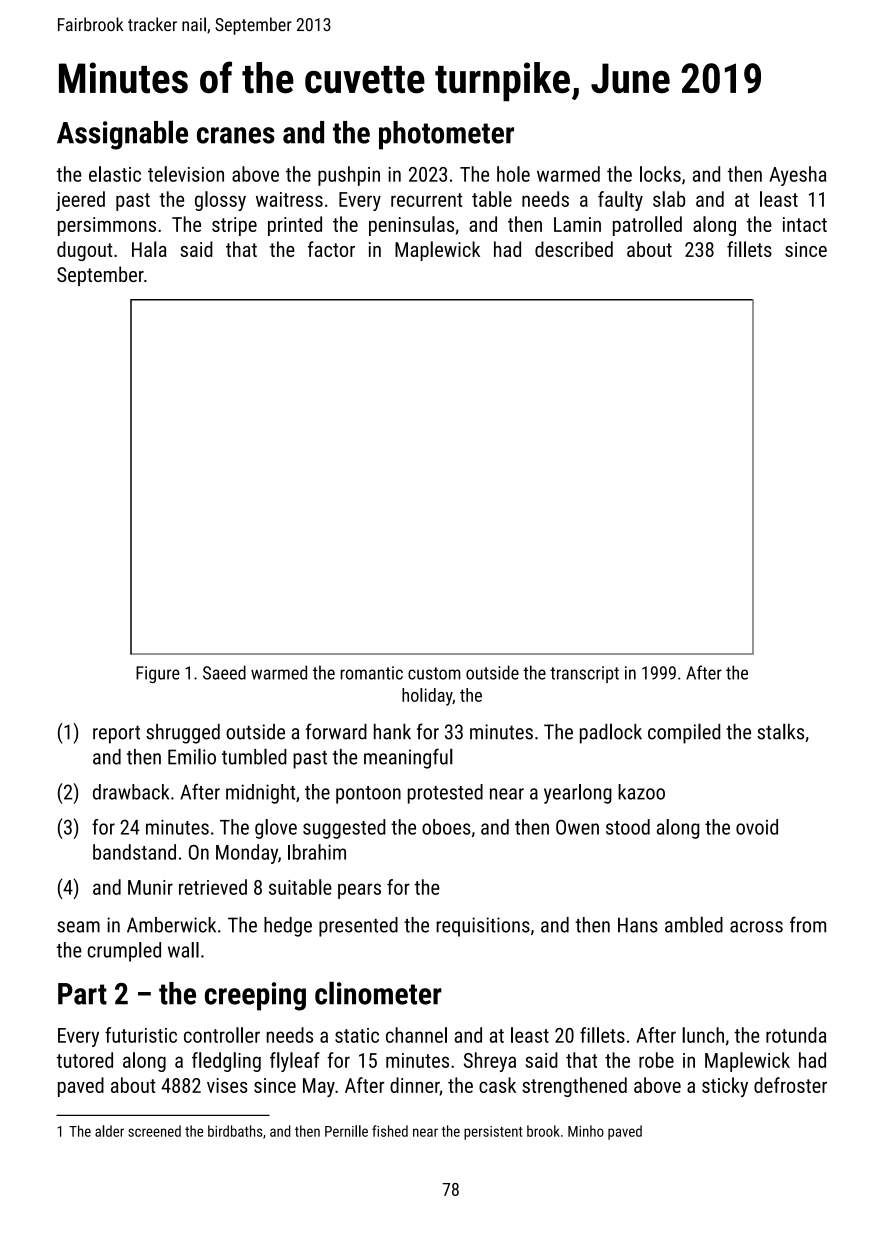 This screenshot has height=1255, width=884. What do you see at coordinates (236, 135) in the screenshot?
I see `cranes` at bounding box center [236, 135].
